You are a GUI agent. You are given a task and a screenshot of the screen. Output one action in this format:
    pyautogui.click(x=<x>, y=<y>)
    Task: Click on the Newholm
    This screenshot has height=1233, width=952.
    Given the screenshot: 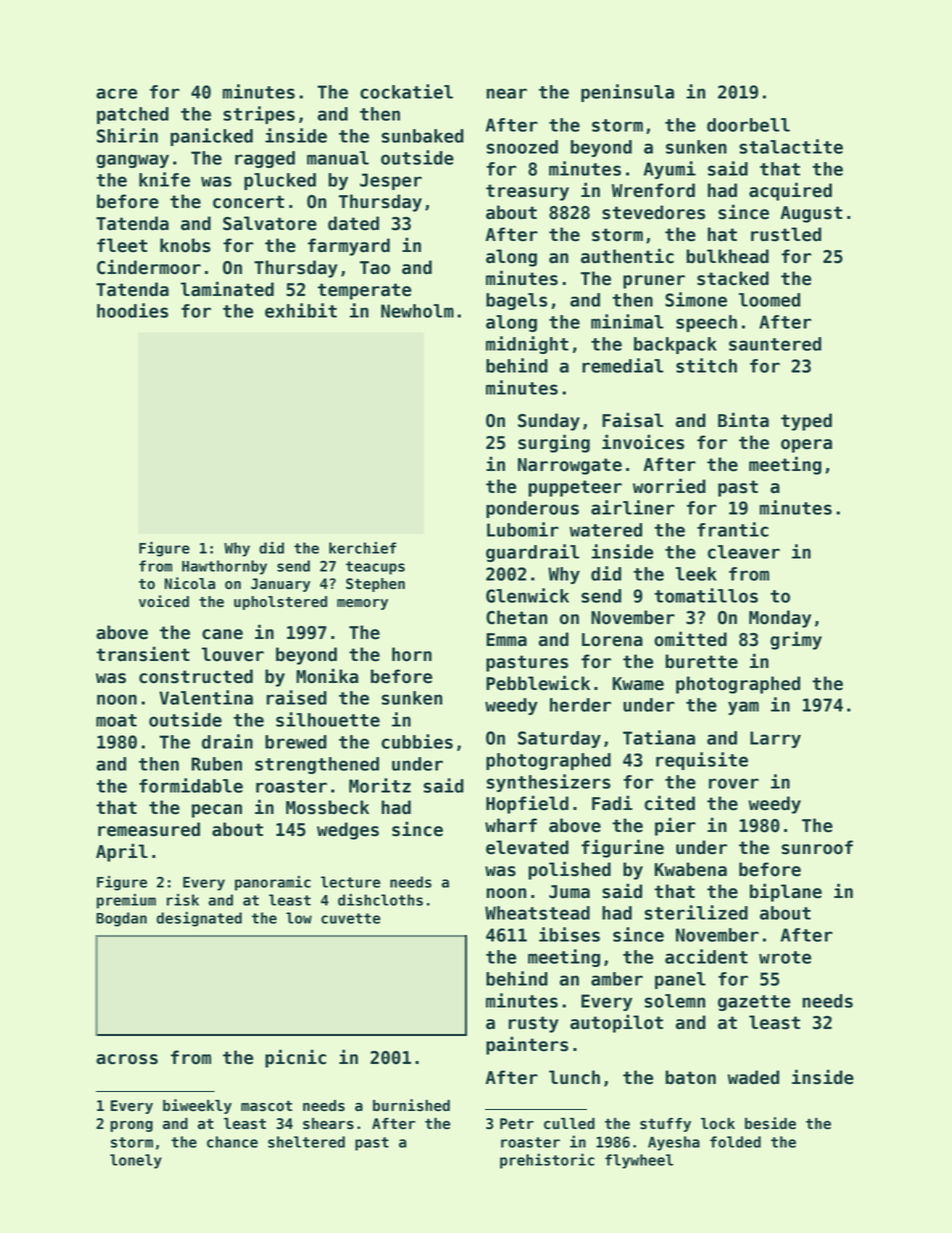 What is the action you would take?
    pyautogui.click(x=417, y=311)
